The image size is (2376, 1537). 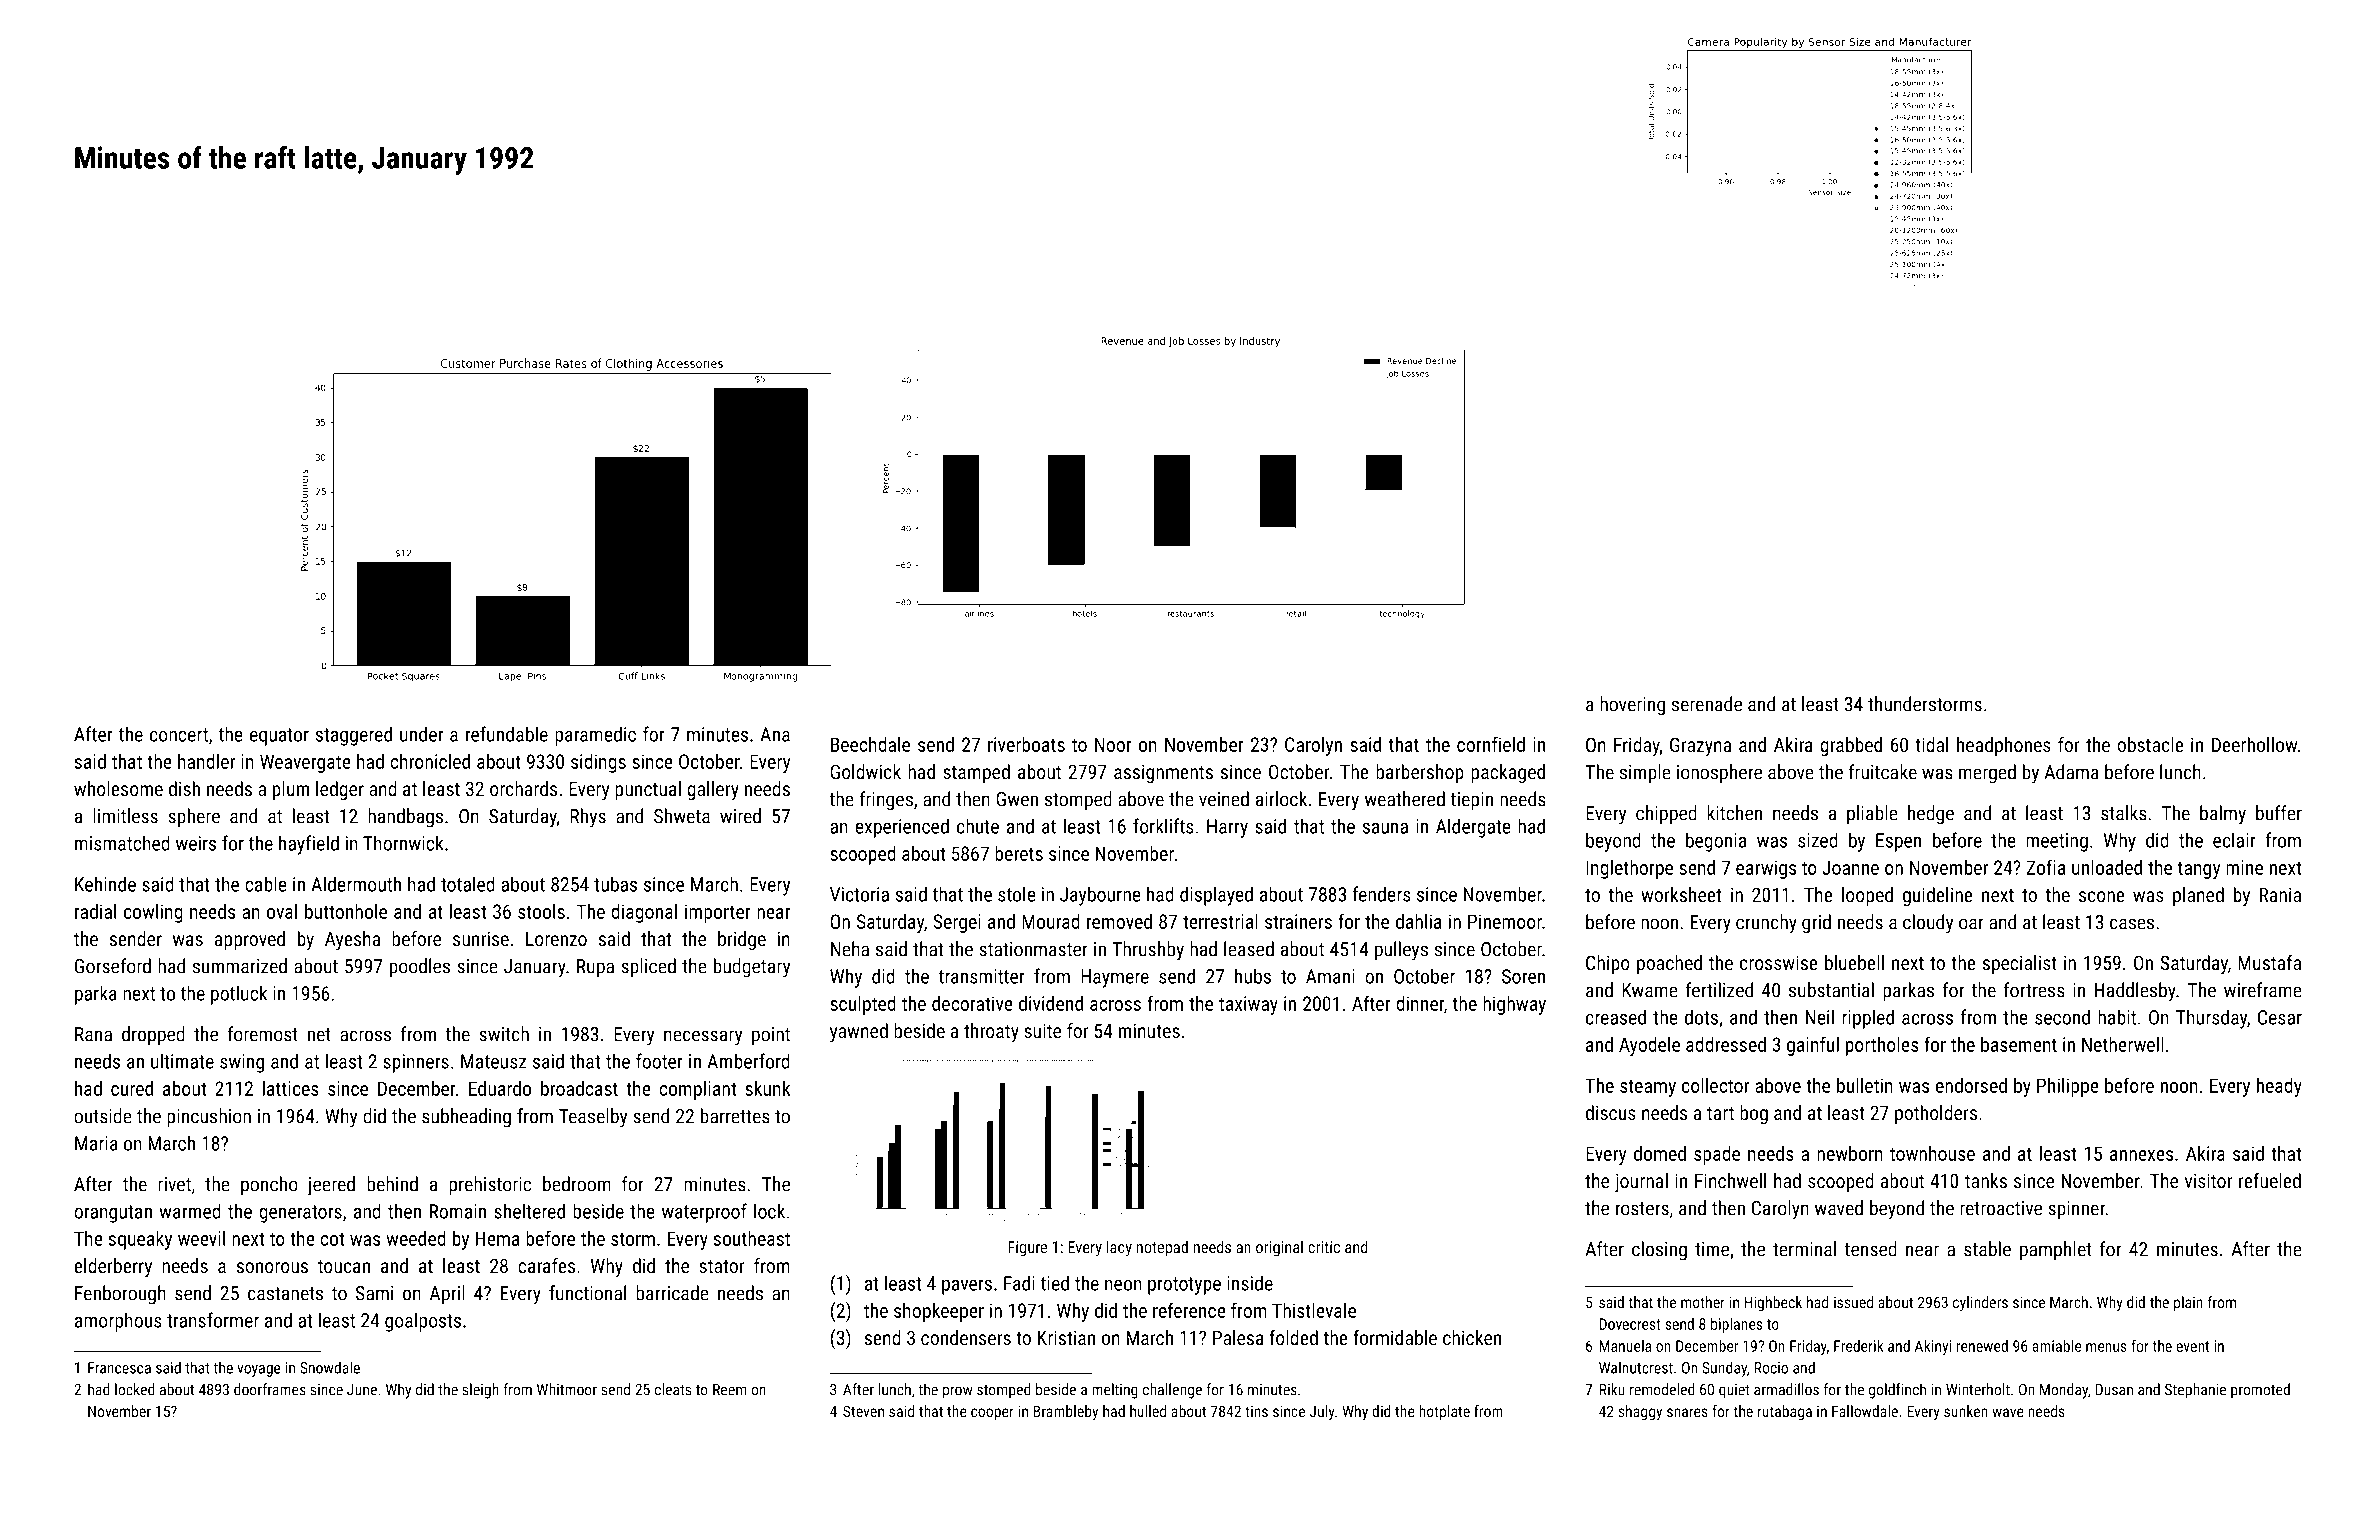 What do you see at coordinates (2124, 813) in the page?
I see `stalks` at bounding box center [2124, 813].
